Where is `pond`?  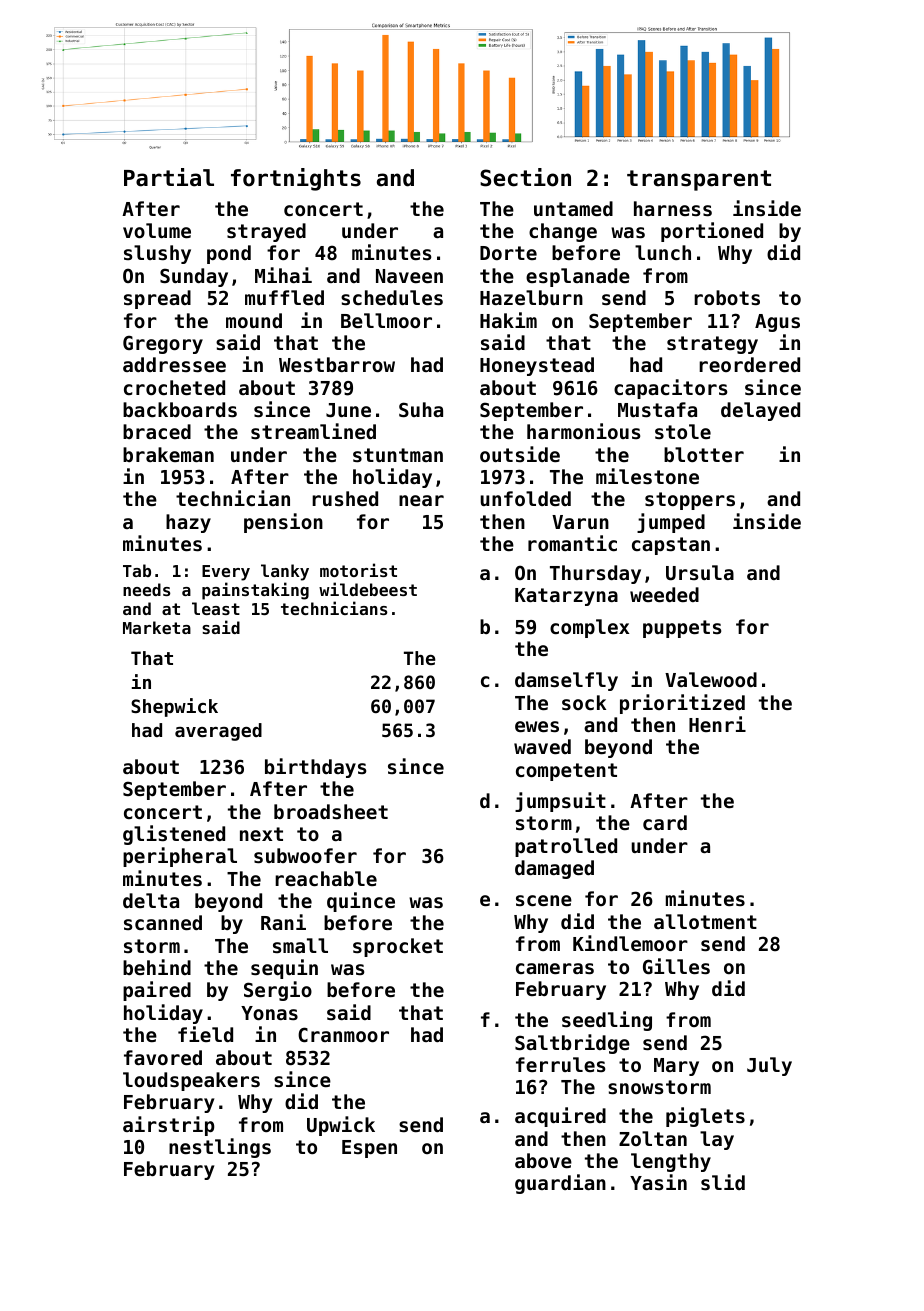
pond is located at coordinates (229, 254).
